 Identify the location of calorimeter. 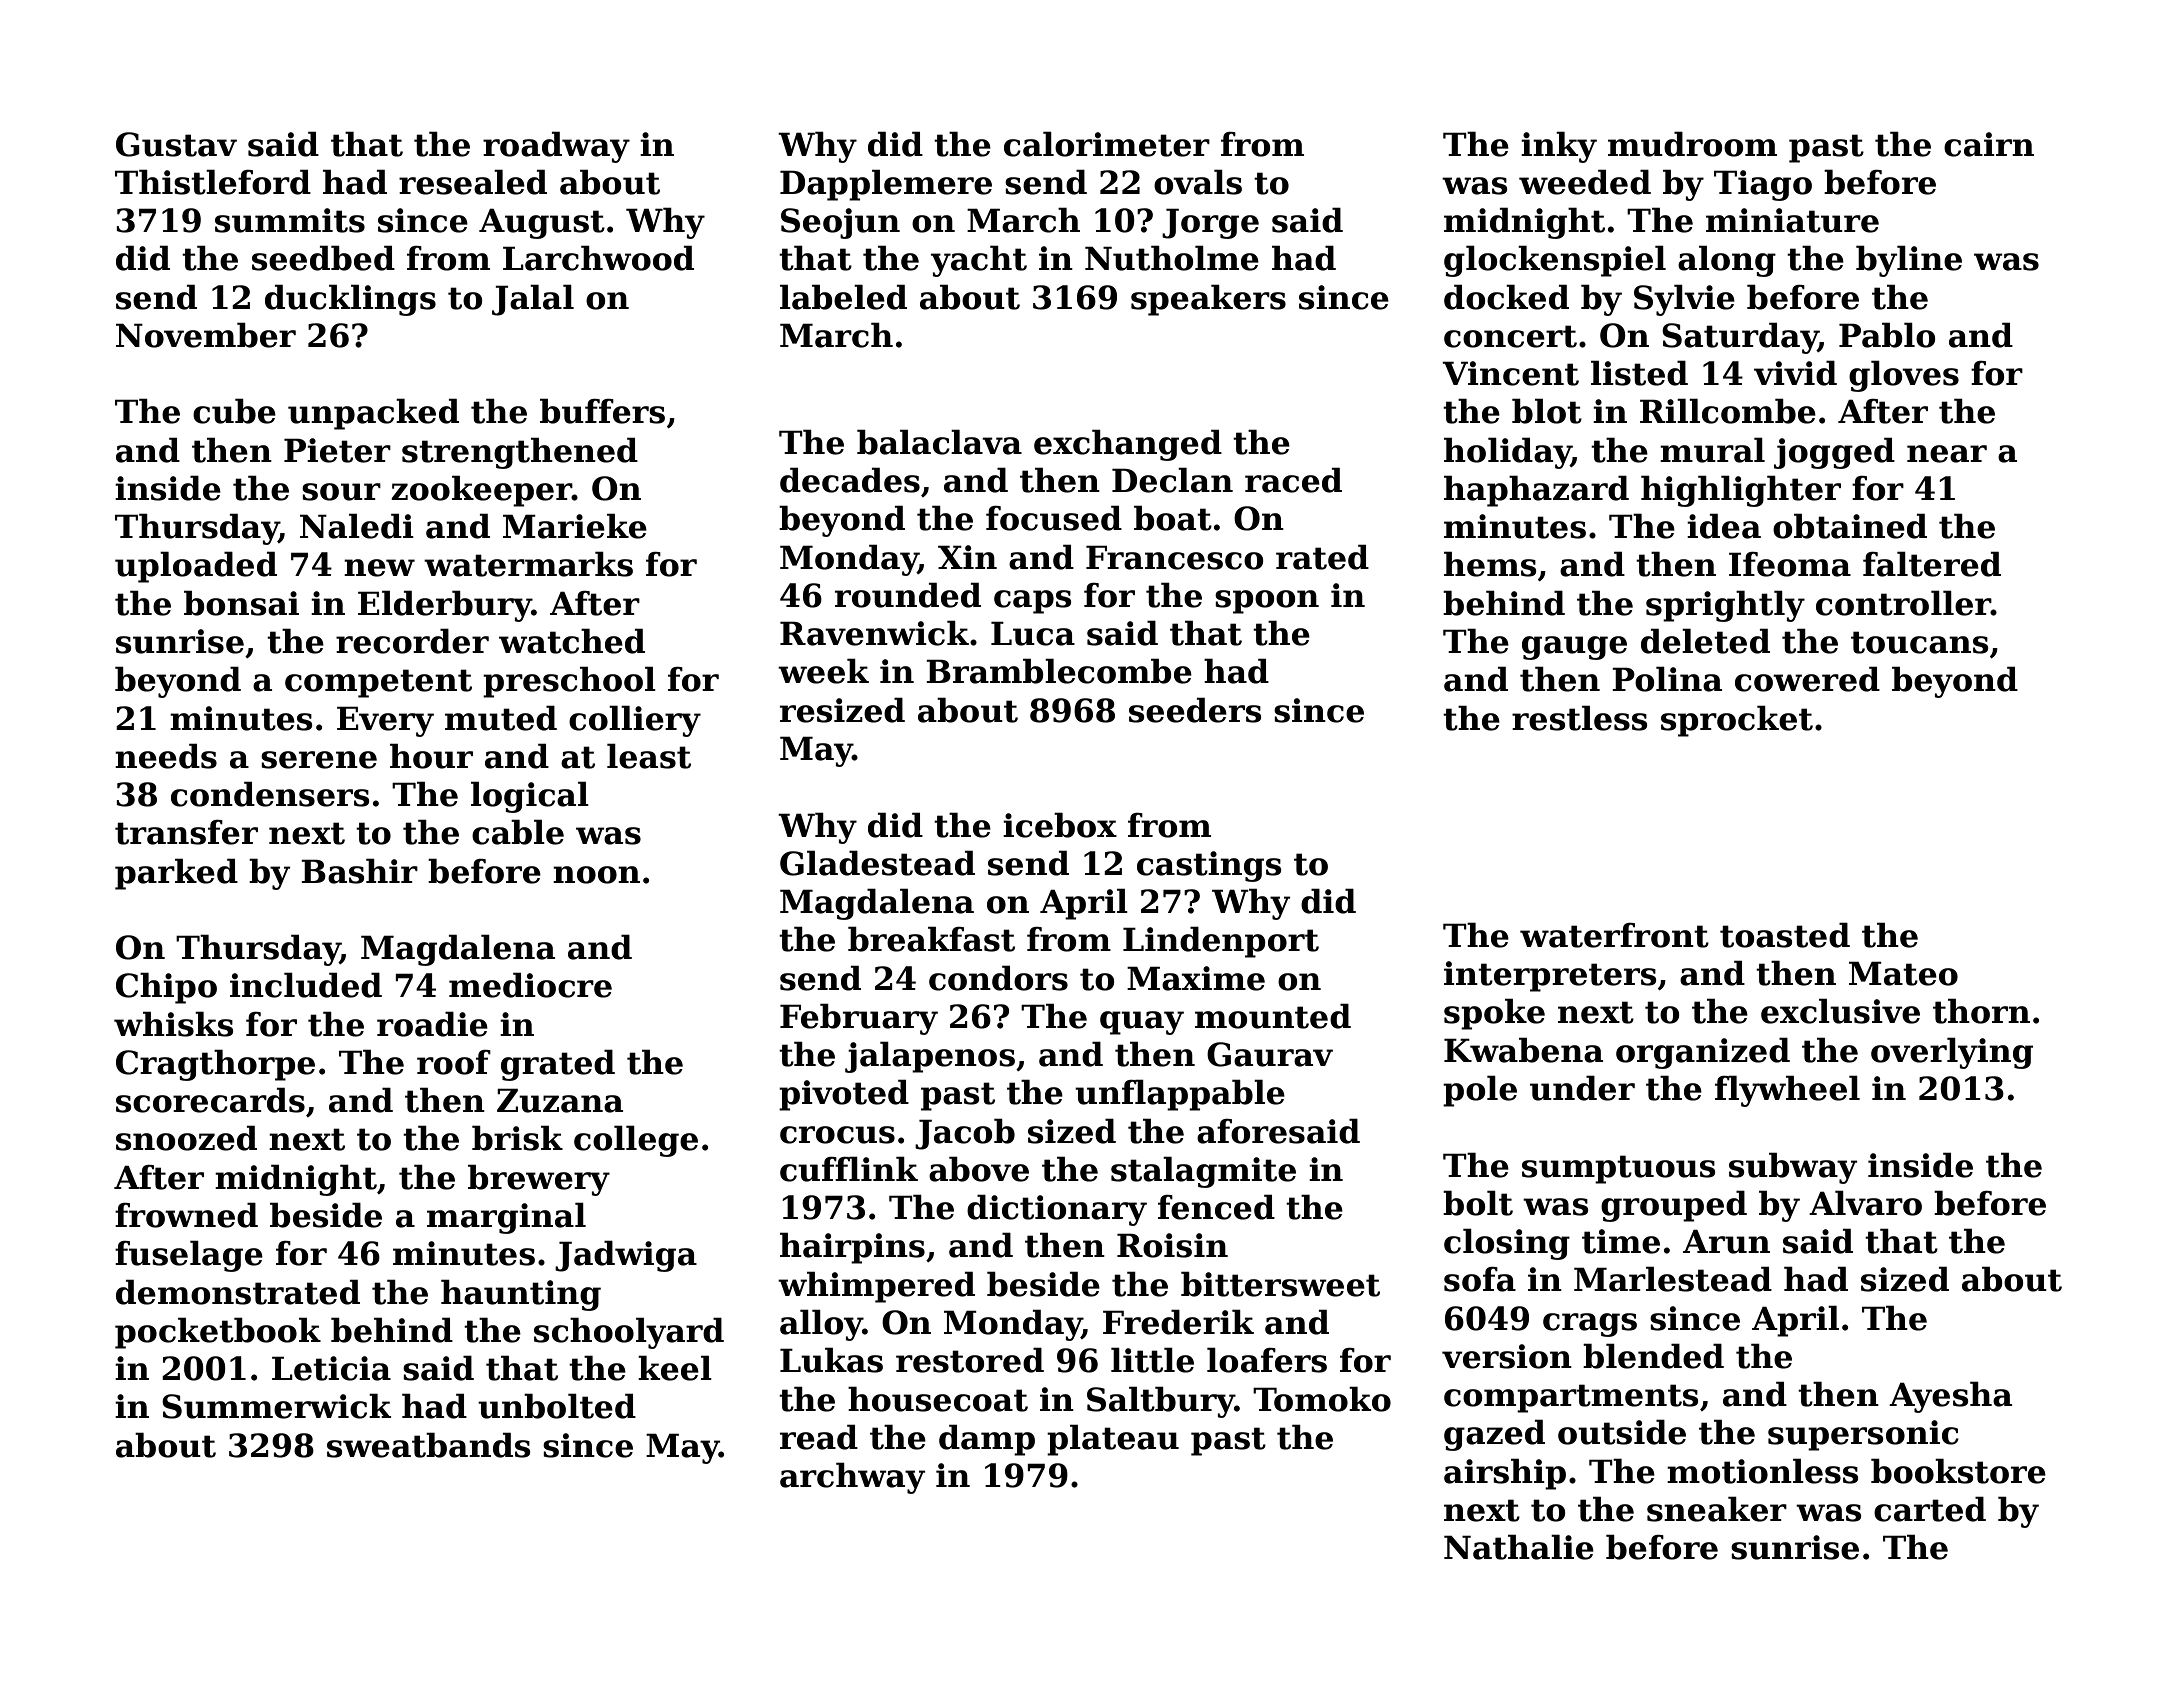
(1107, 144).
